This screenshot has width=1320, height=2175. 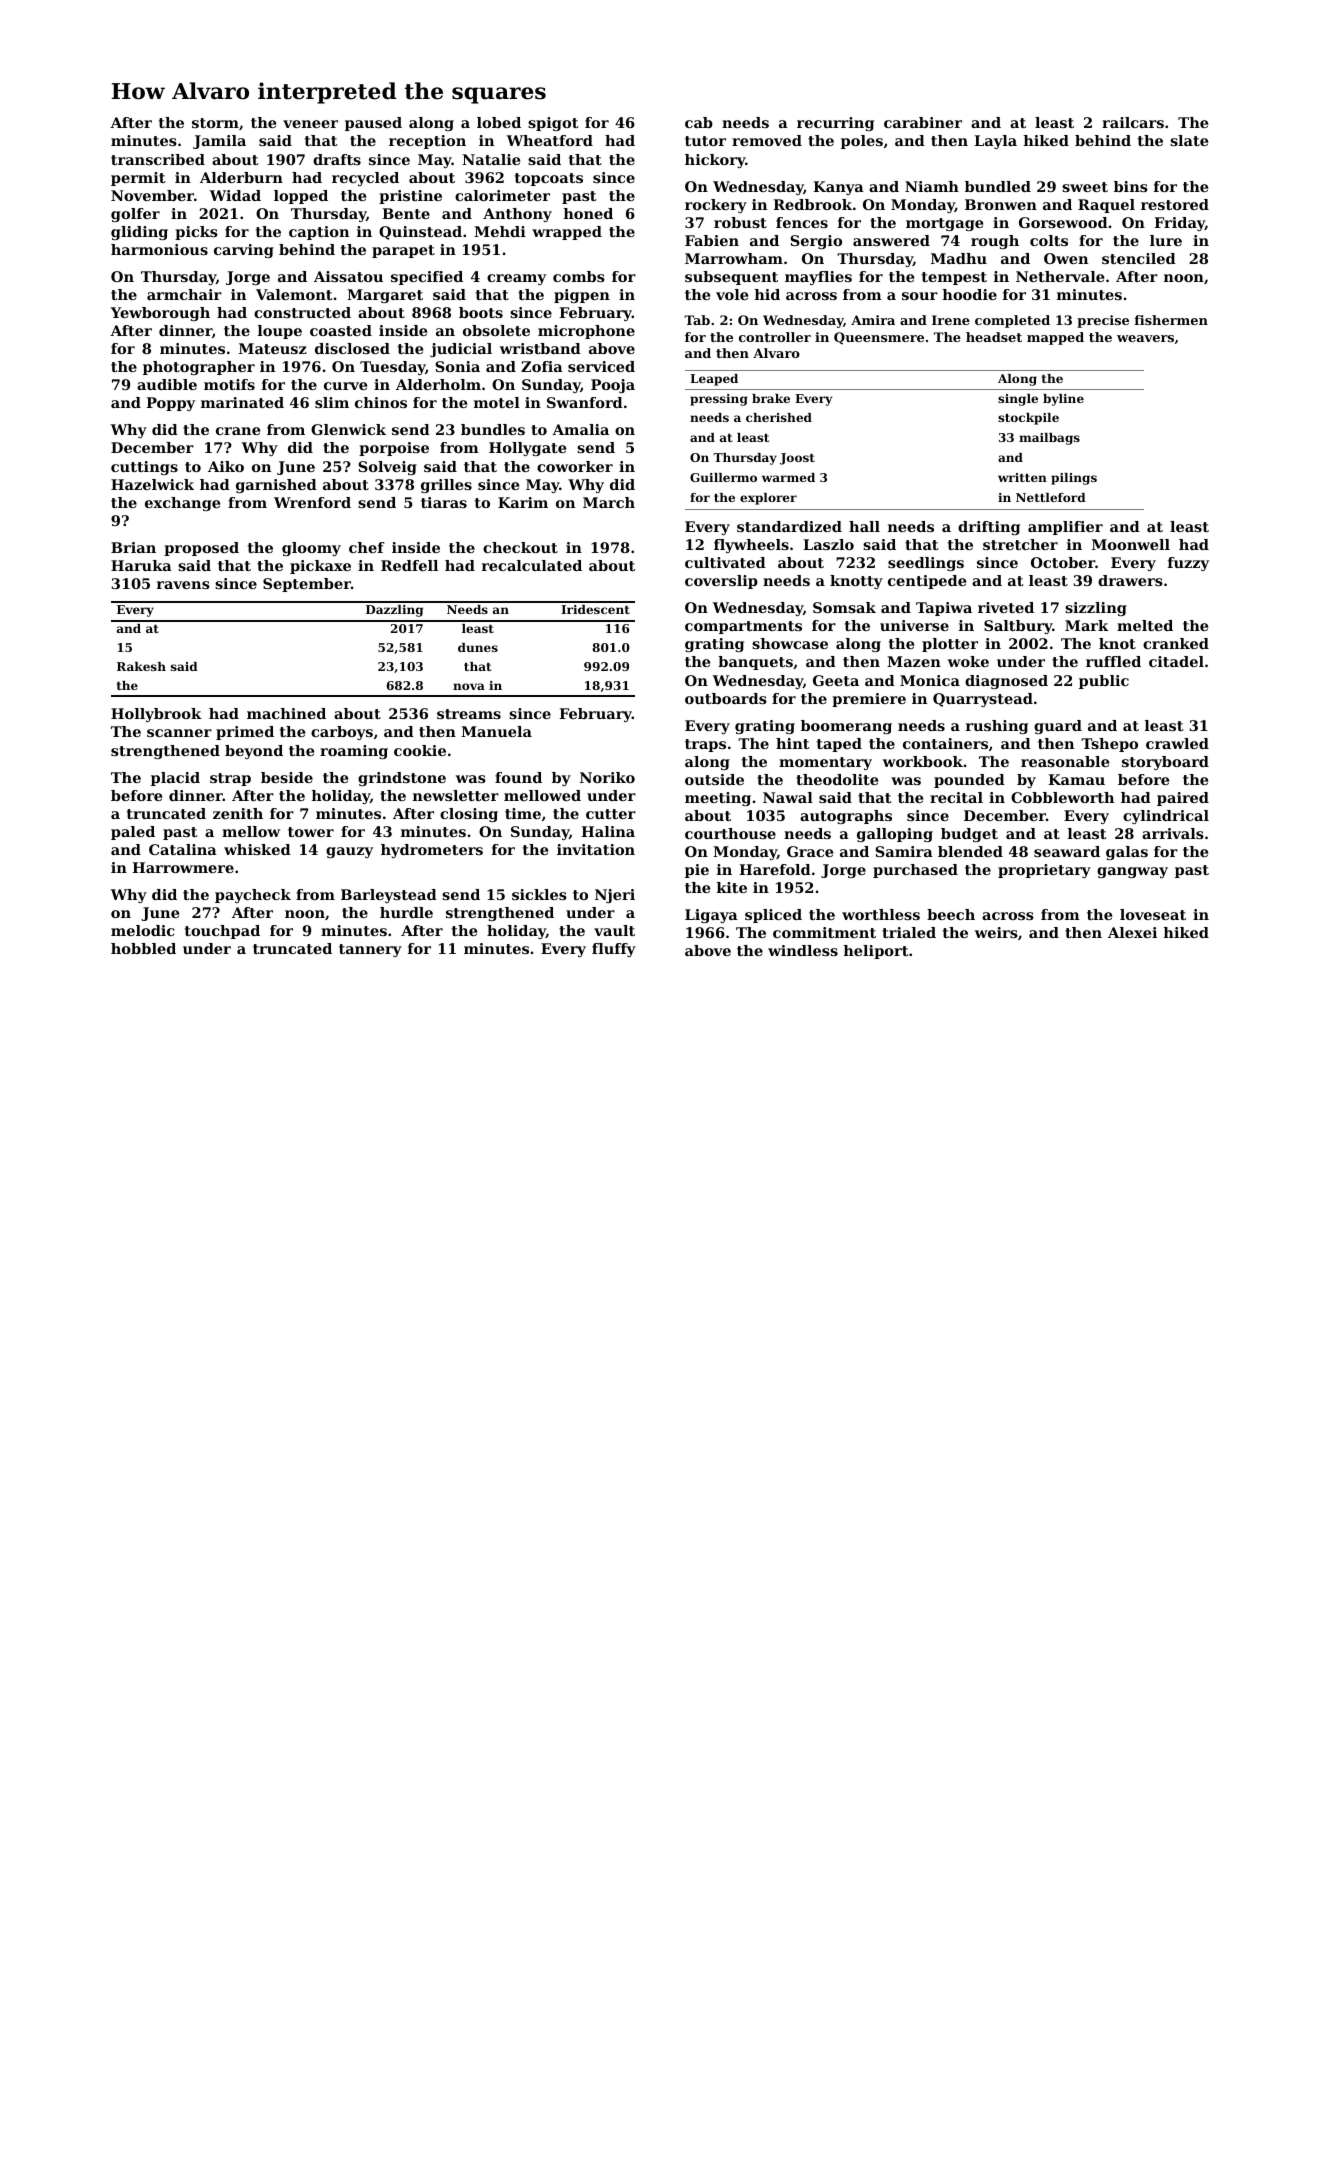 I want to click on recurring, so click(x=835, y=124).
